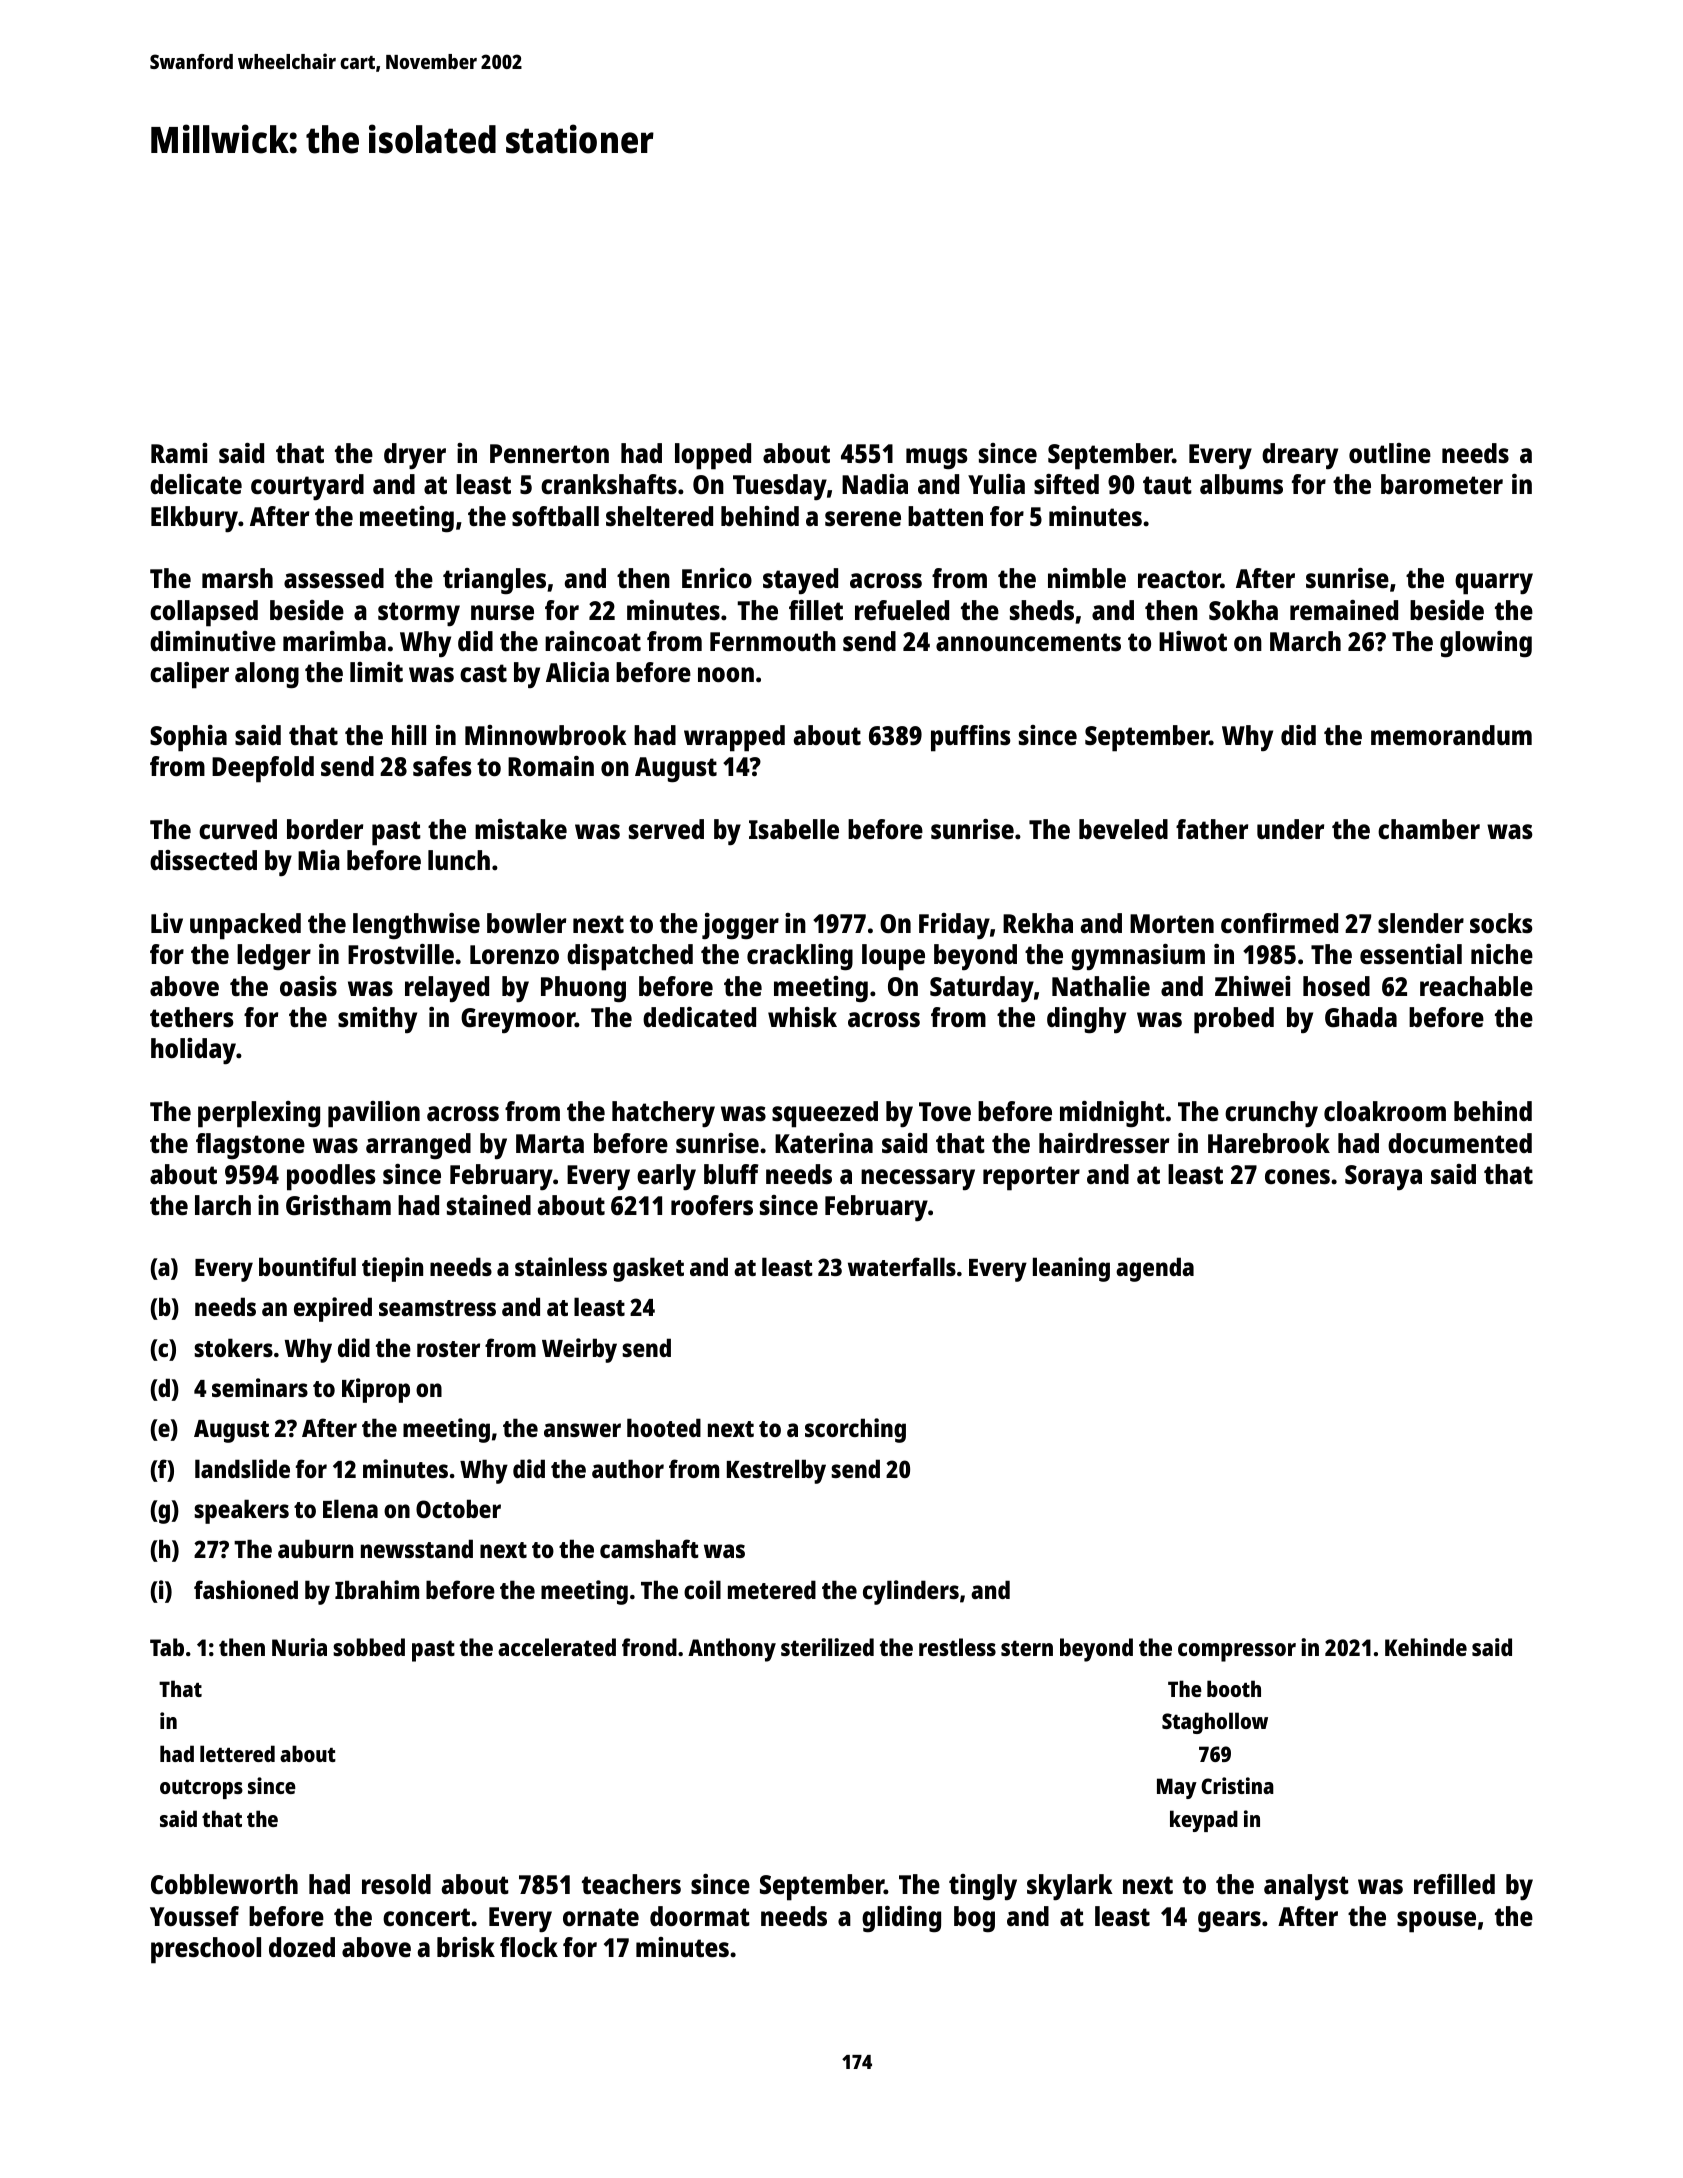 The image size is (1683, 2178). Describe the element at coordinates (918, 1180) in the document. I see `necessary` at that location.
